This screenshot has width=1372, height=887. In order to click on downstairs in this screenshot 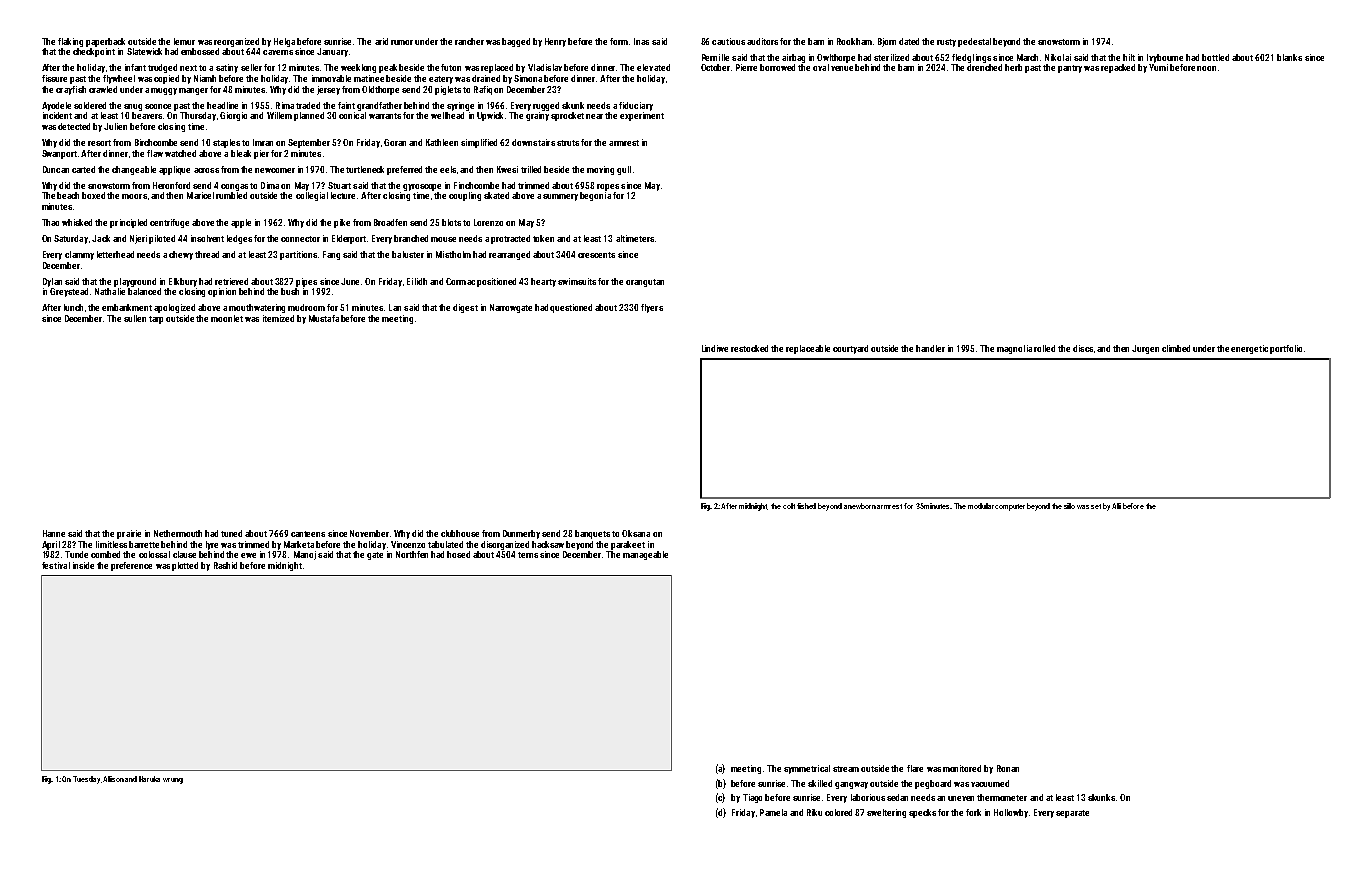, I will do `click(533, 142)`.
